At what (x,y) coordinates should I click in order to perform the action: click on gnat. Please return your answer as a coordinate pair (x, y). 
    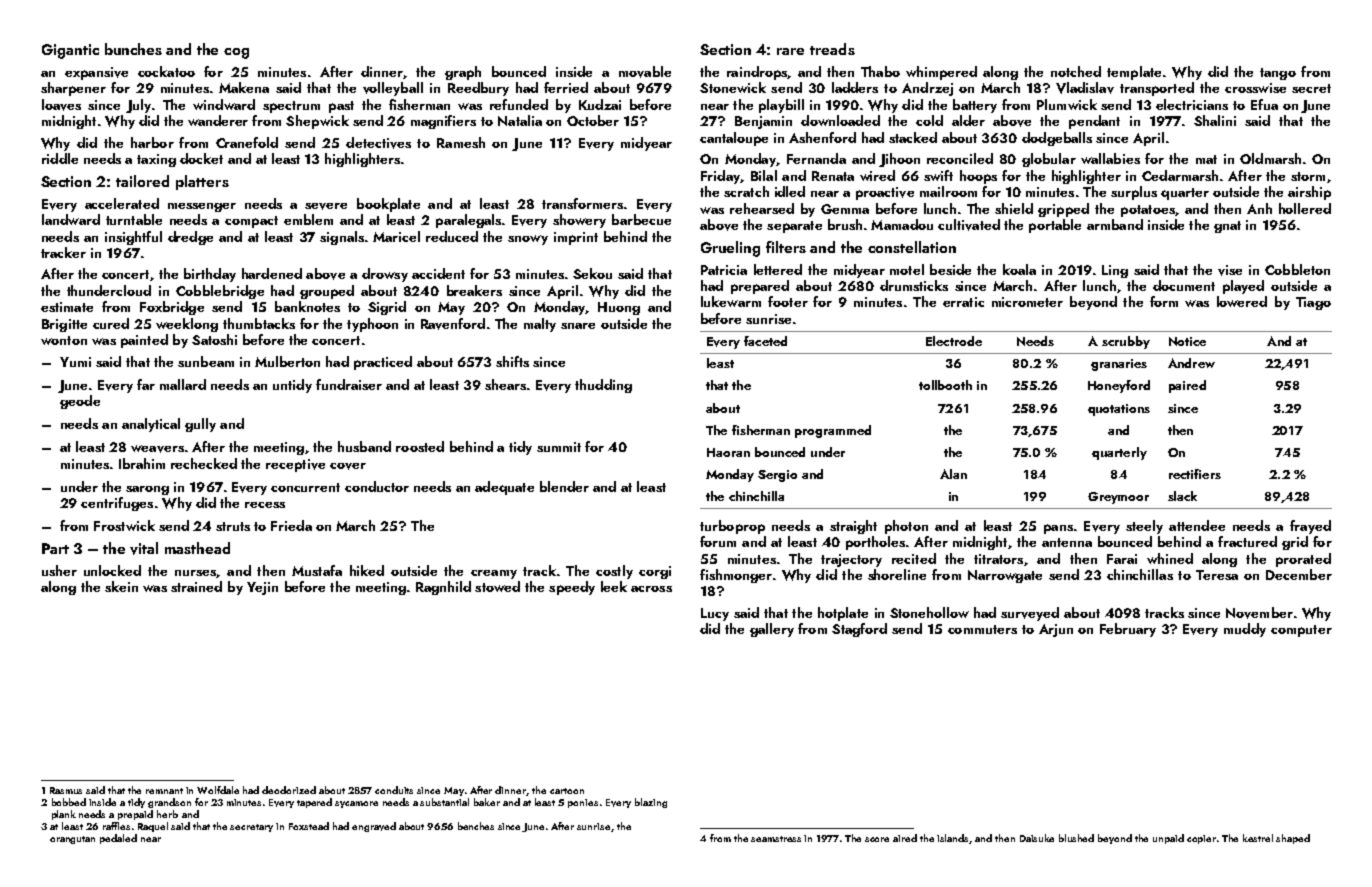
    Looking at the image, I should click on (1227, 227).
